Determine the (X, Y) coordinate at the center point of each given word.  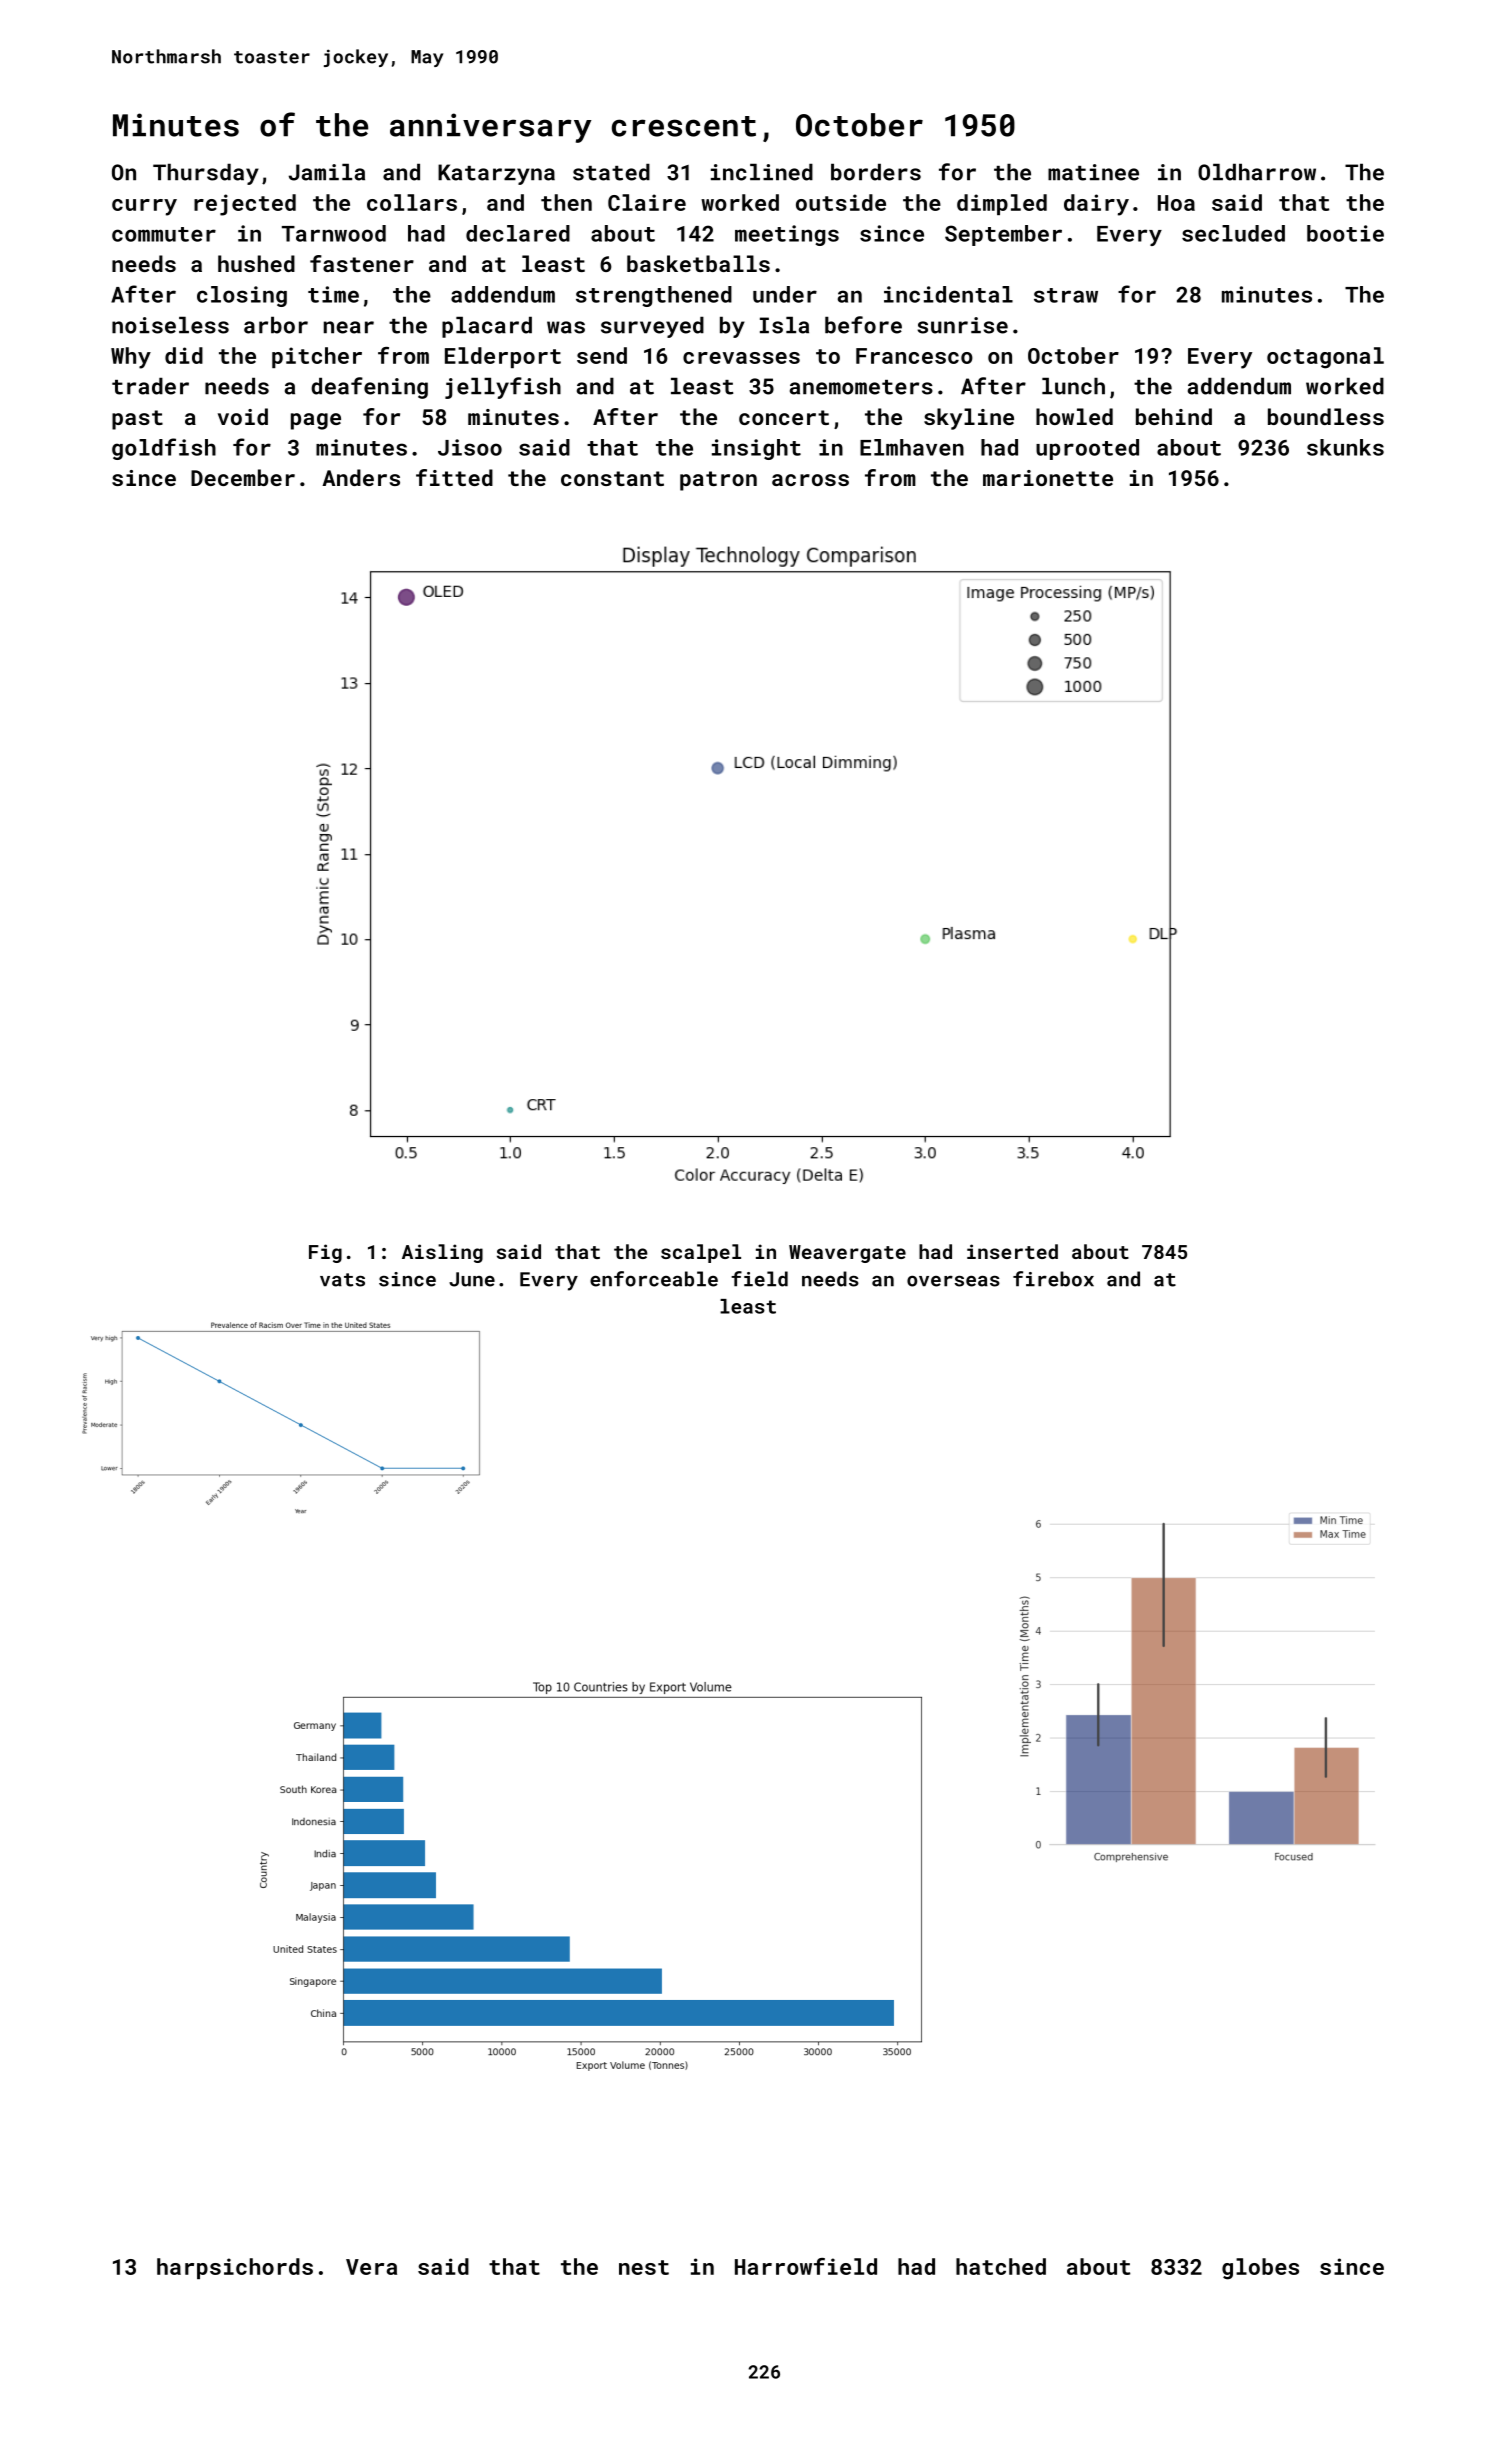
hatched (1001, 2266)
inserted (1012, 1251)
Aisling (442, 1253)
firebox (1053, 1279)
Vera (371, 2267)
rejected (245, 205)
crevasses (741, 358)
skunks (1345, 447)
